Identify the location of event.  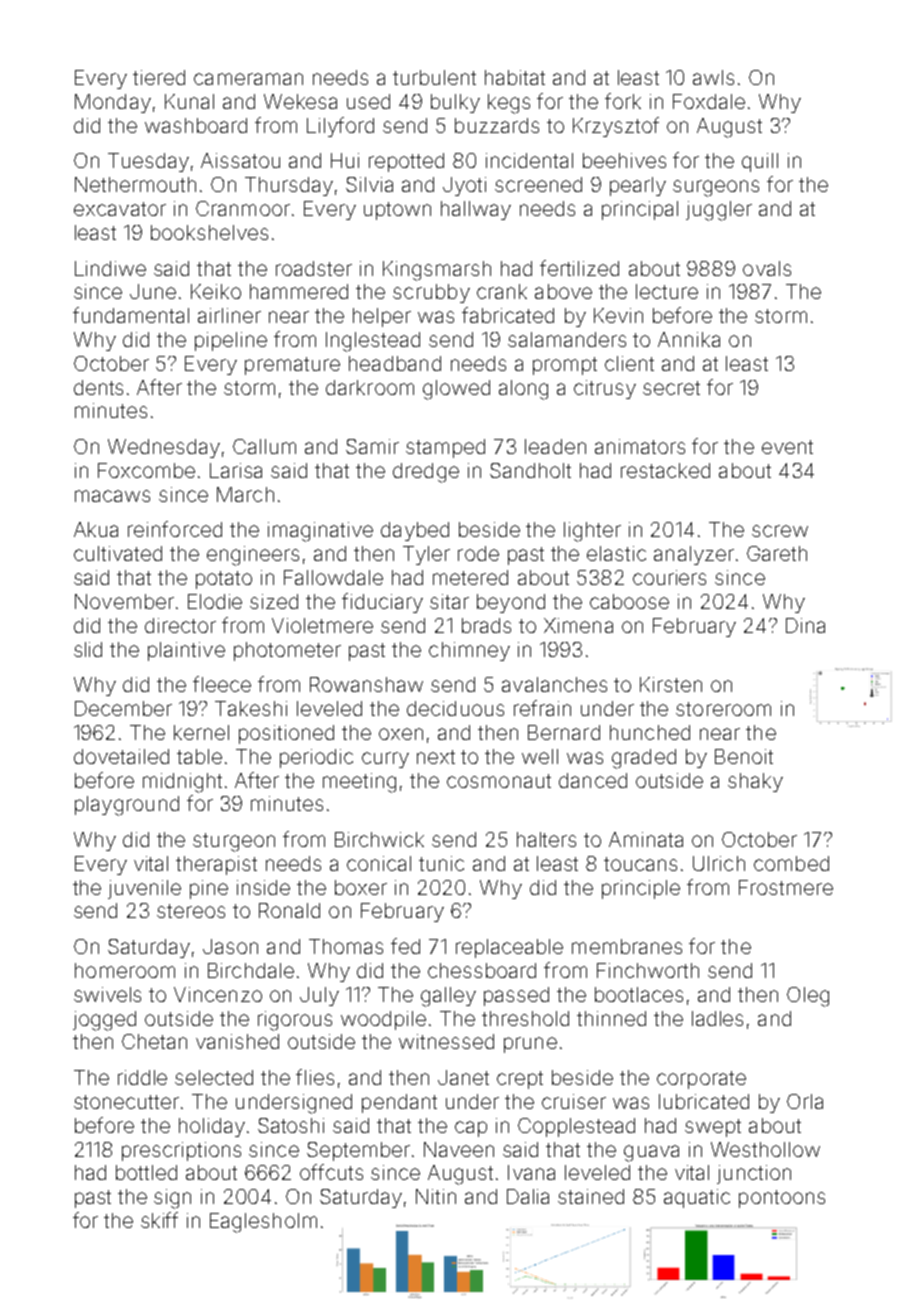
(787, 447).
